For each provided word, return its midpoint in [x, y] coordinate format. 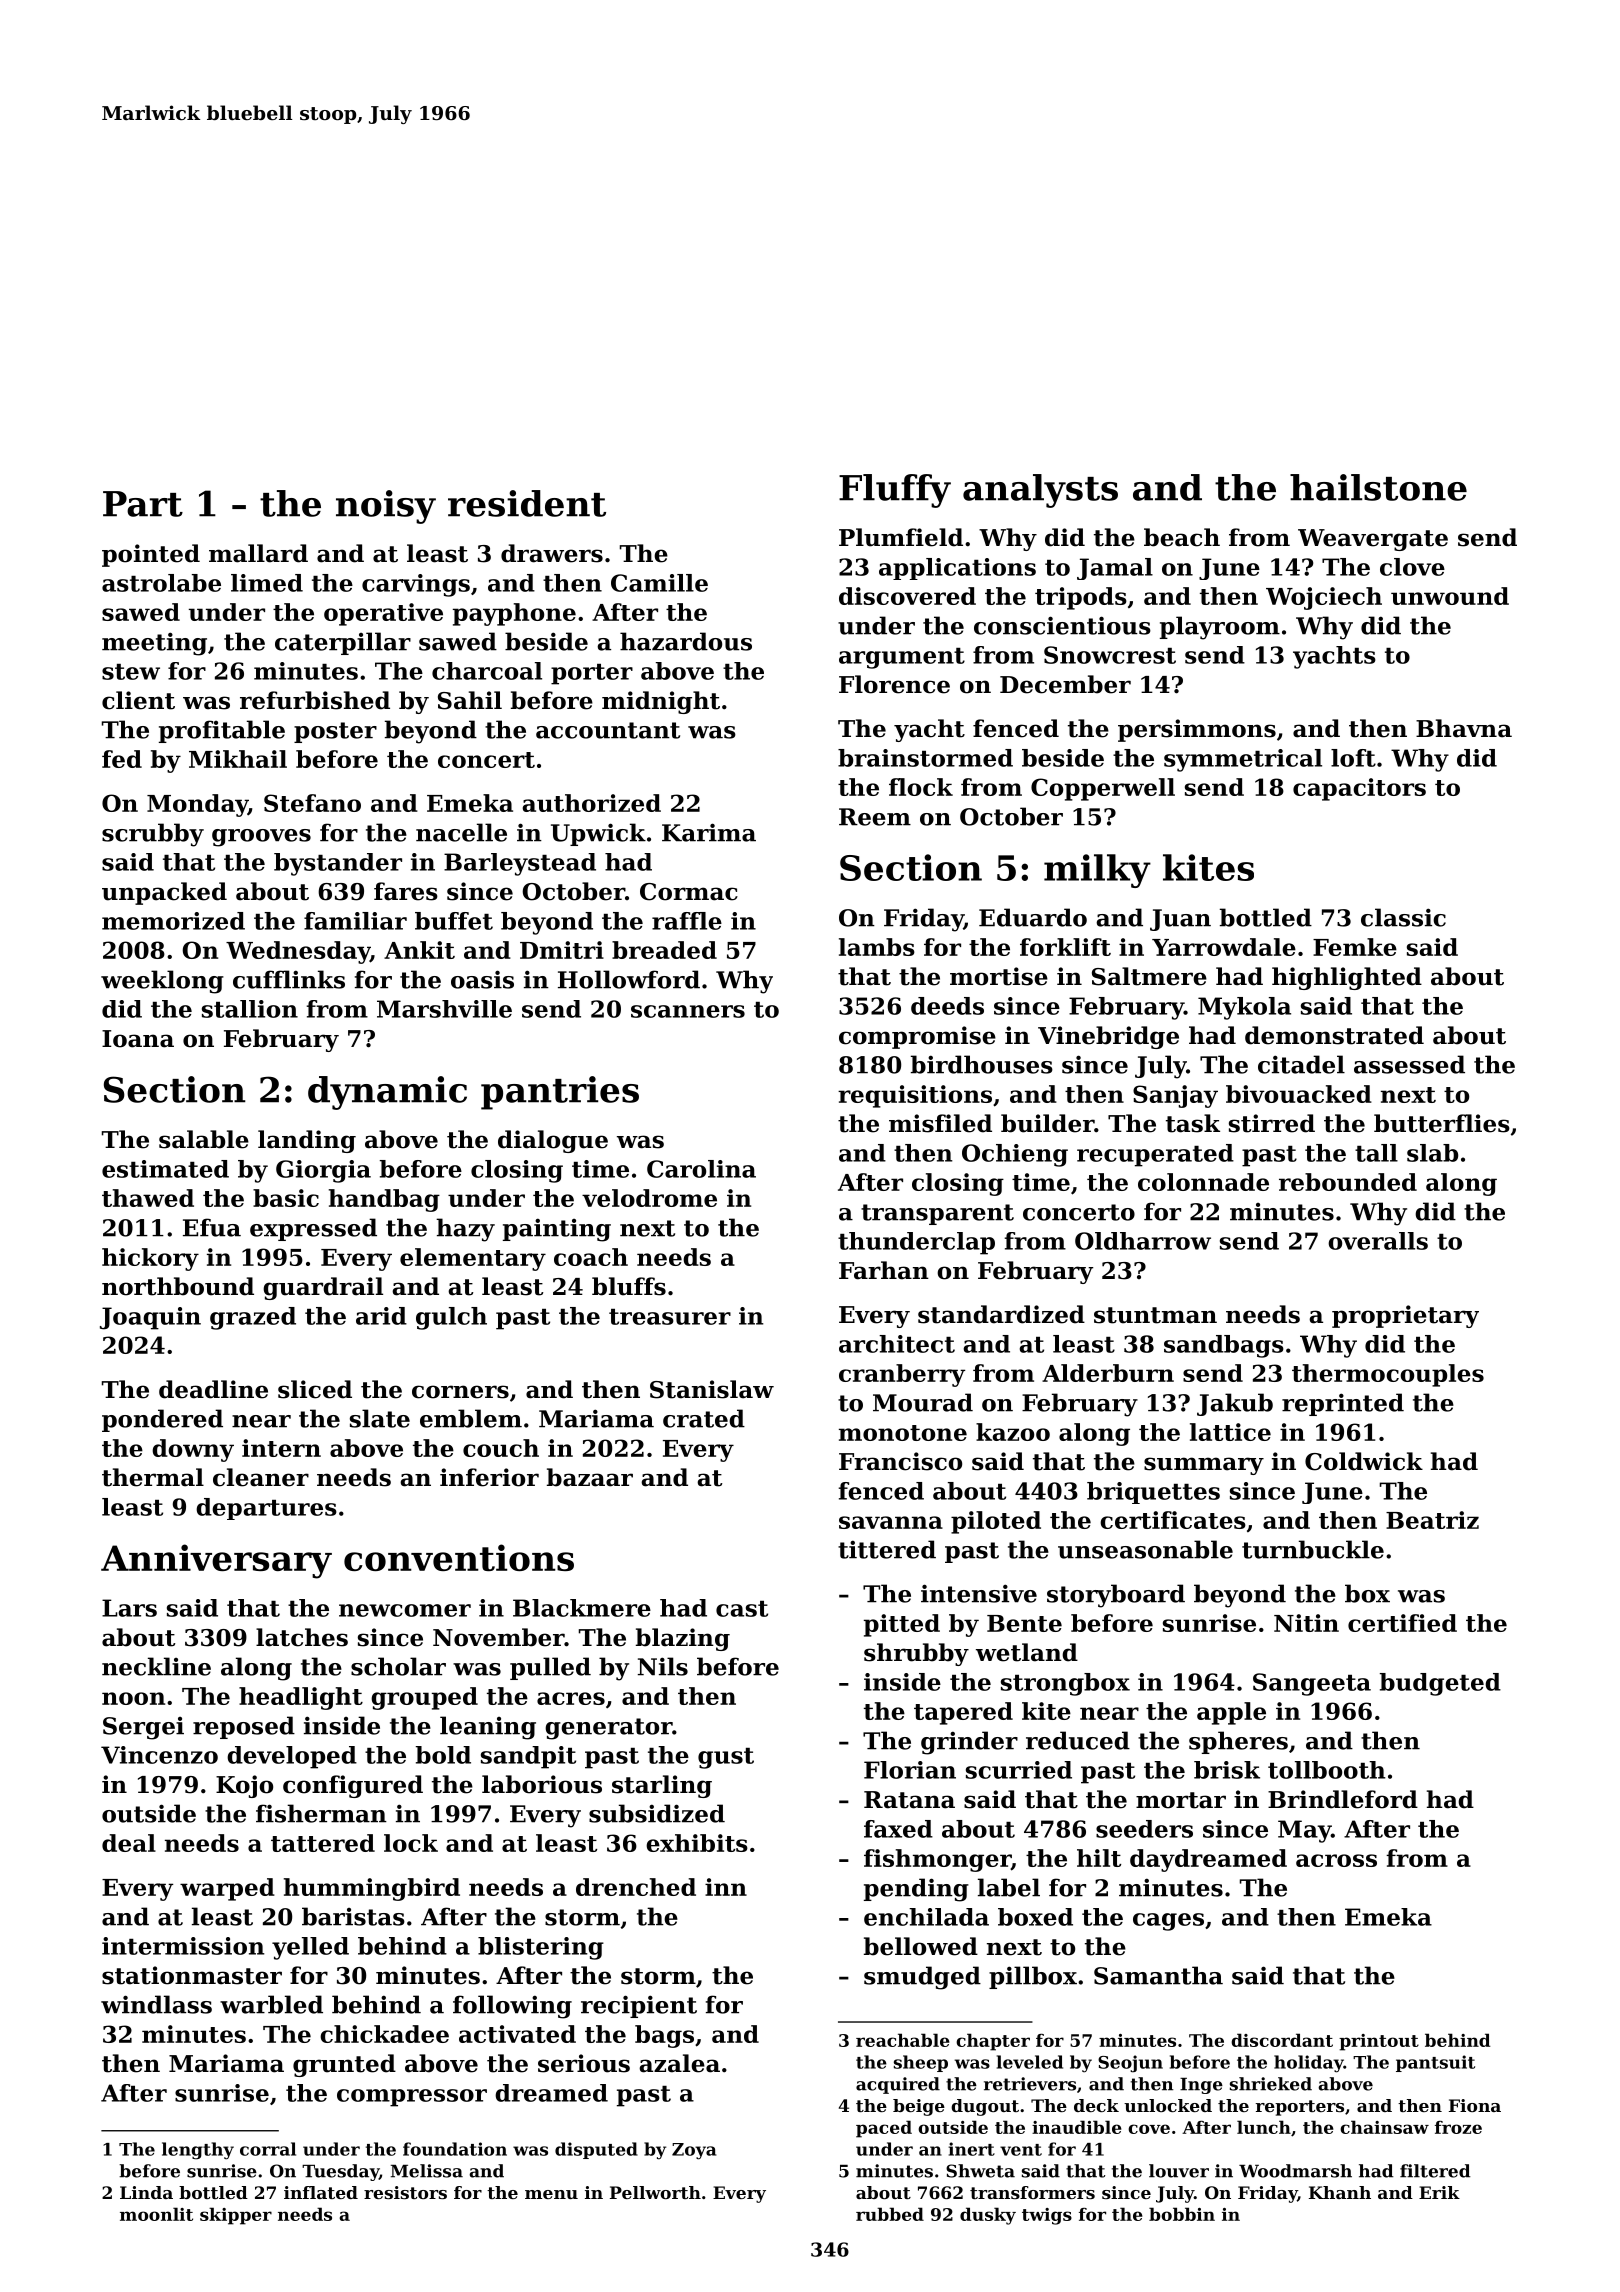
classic [1403, 917]
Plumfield [901, 537]
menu [551, 2194]
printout [1379, 2042]
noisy [386, 507]
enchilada [926, 1917]
